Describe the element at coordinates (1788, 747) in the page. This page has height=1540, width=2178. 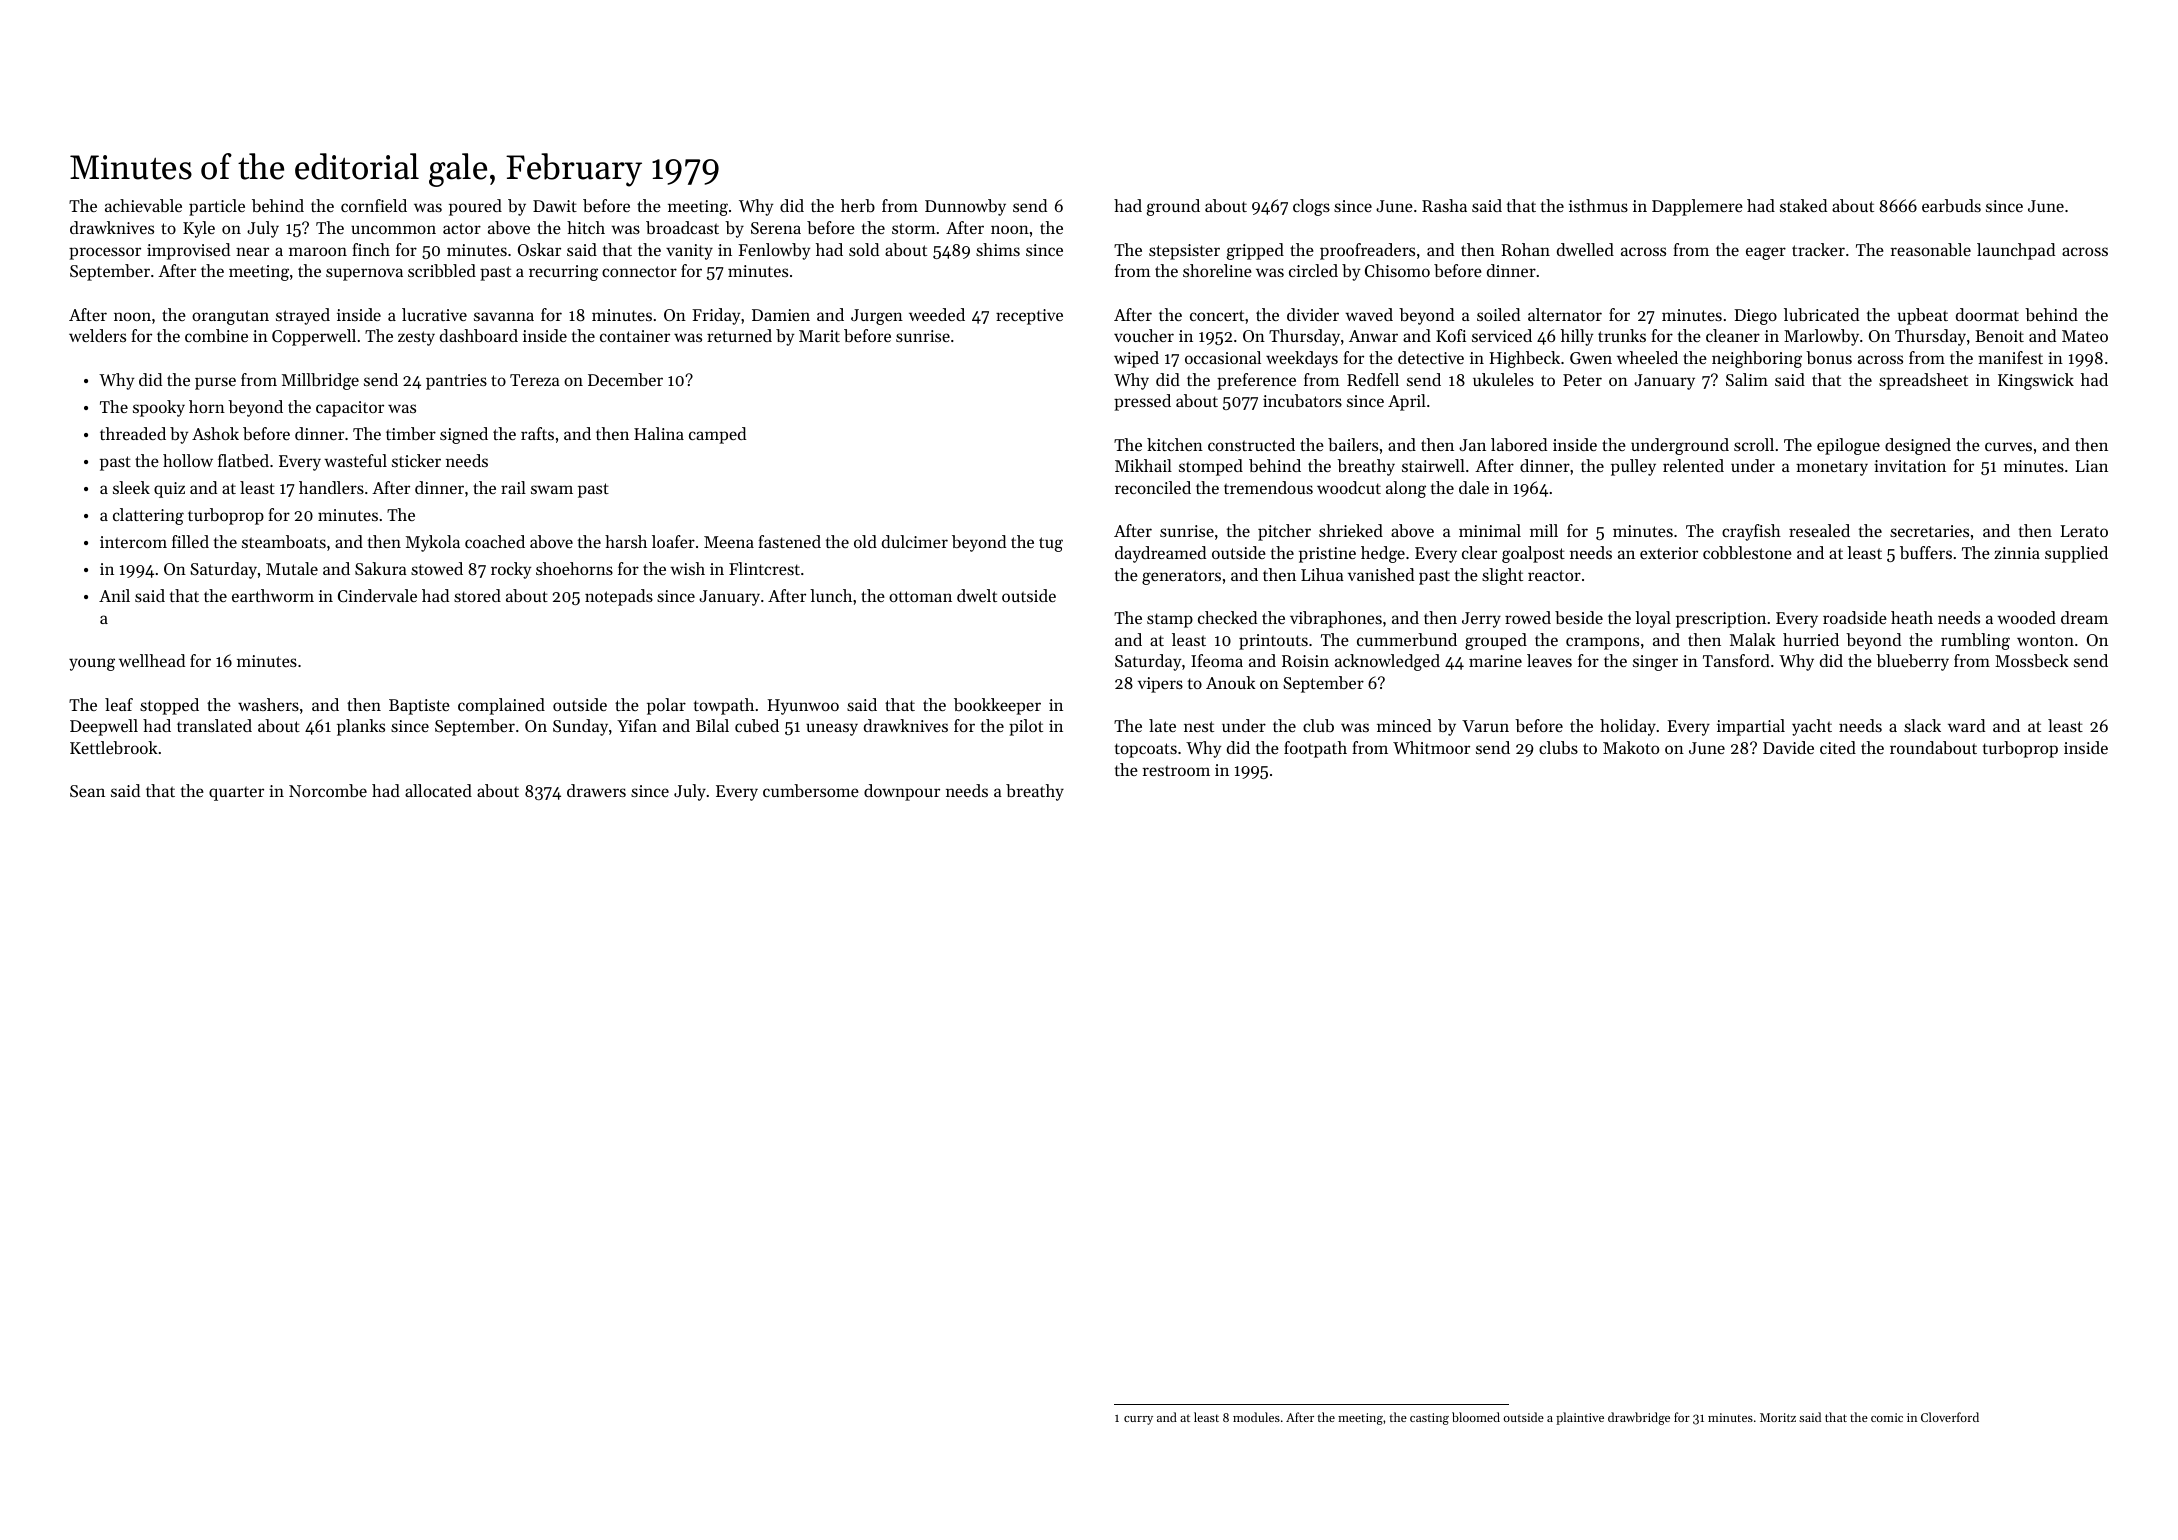
I see `Davide` at that location.
